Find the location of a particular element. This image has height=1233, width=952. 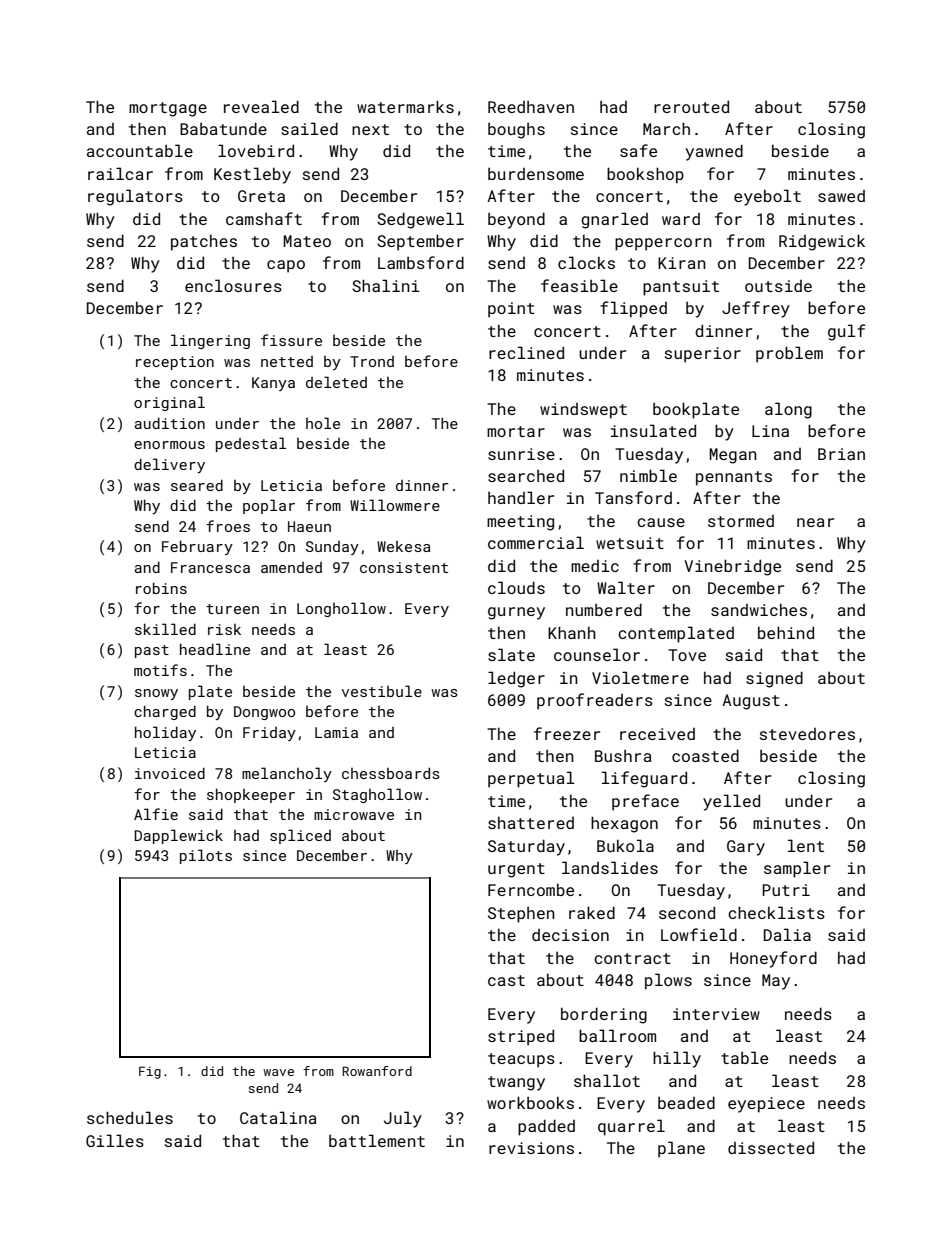

revealed is located at coordinates (261, 106).
